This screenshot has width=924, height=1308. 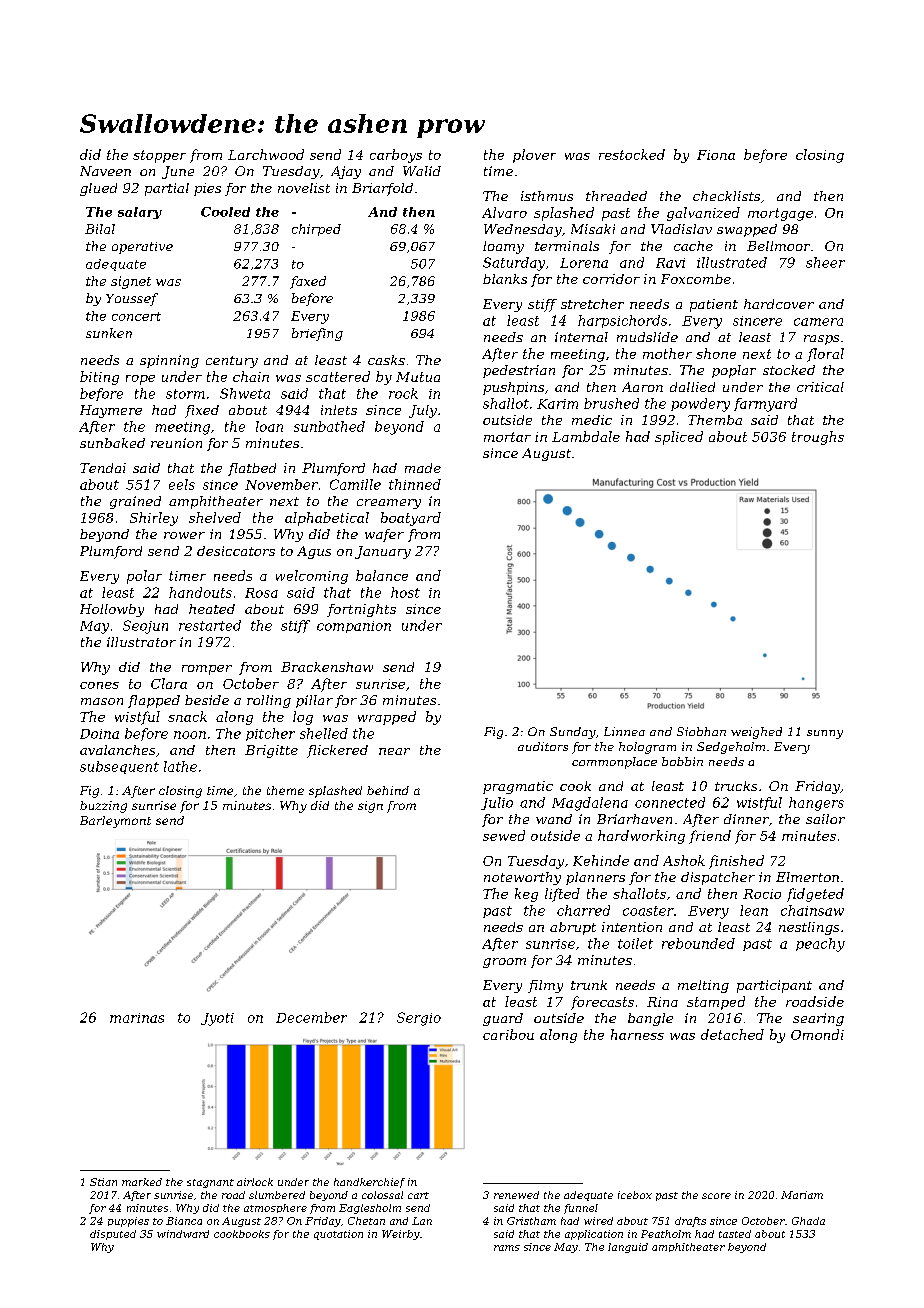 I want to click on stopper, so click(x=159, y=156).
